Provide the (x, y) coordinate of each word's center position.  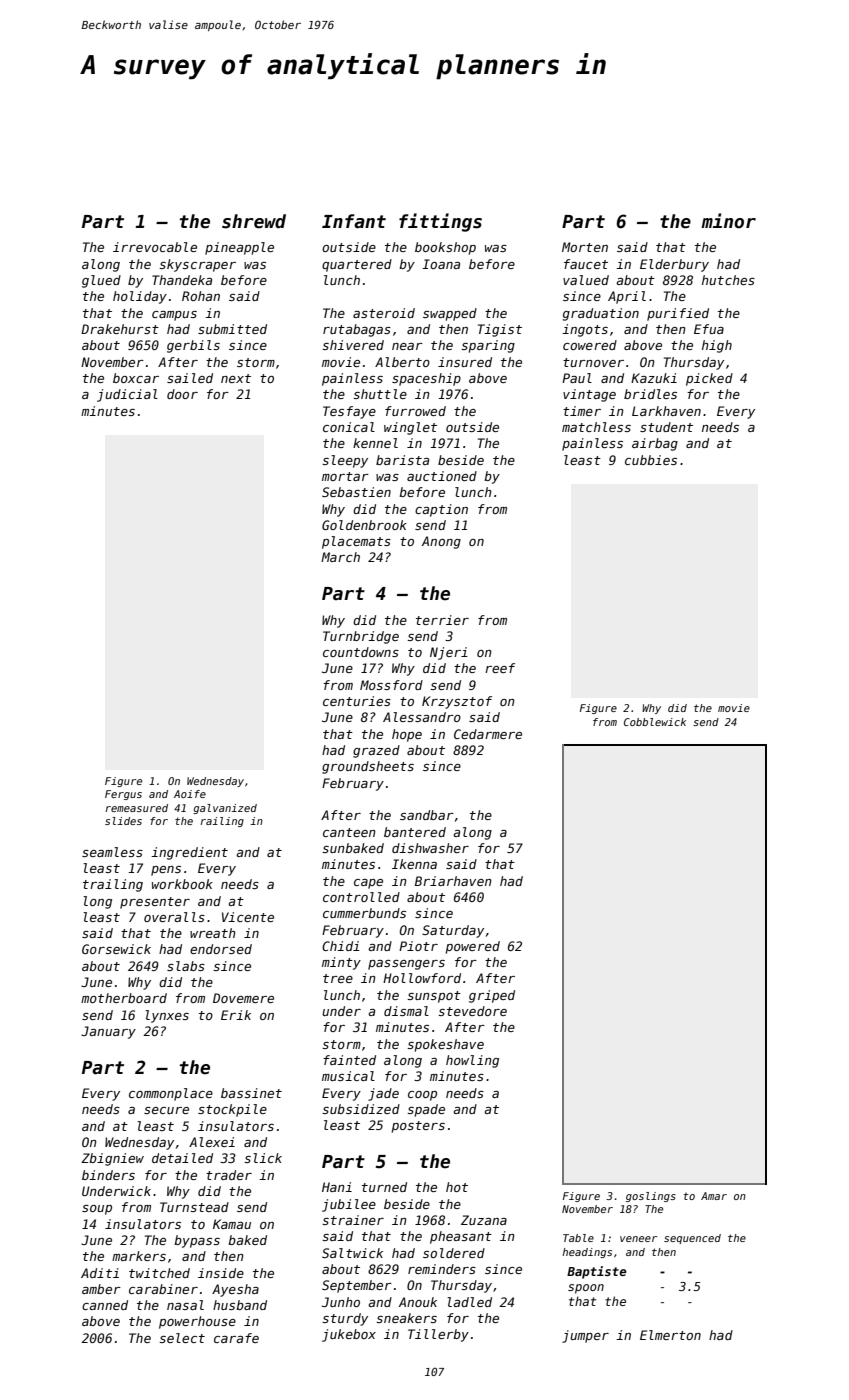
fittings (440, 222)
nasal (185, 1305)
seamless (112, 852)
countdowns (361, 652)
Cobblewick (655, 722)
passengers (406, 965)
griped (492, 996)
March (340, 557)
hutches (728, 280)
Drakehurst (120, 329)
